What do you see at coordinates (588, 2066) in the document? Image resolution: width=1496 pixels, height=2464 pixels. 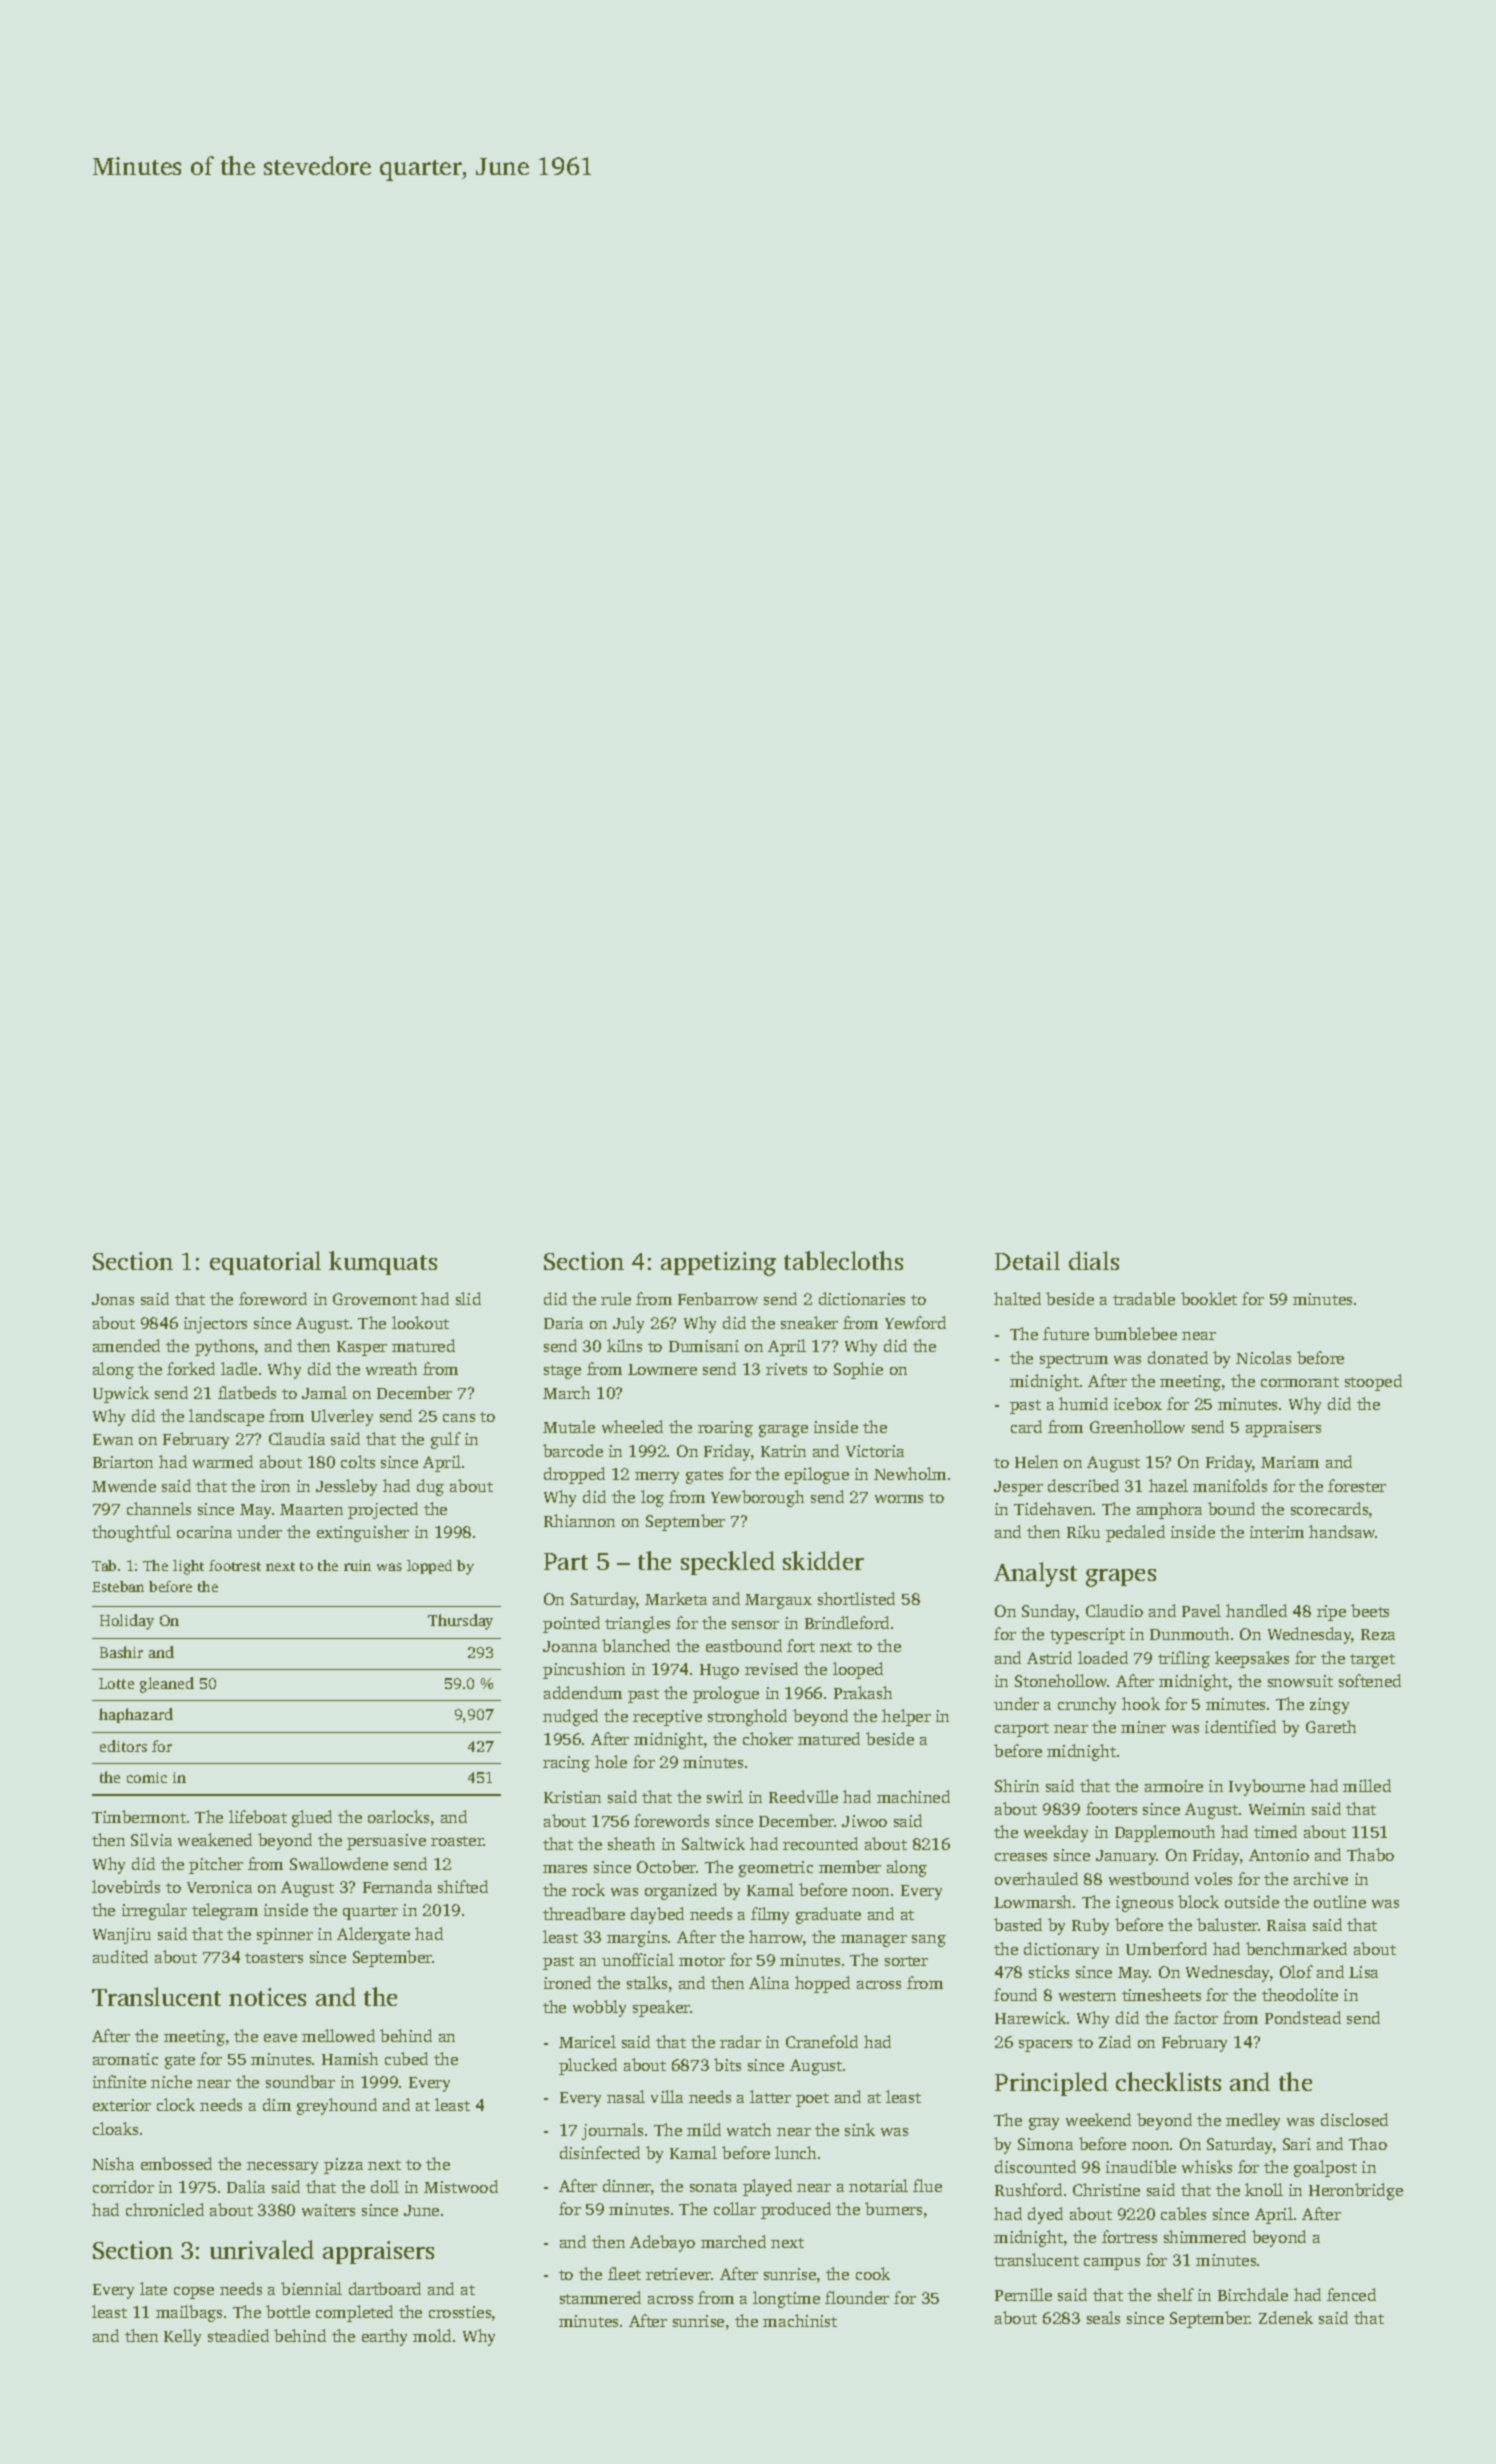 I see `plucked` at bounding box center [588, 2066].
